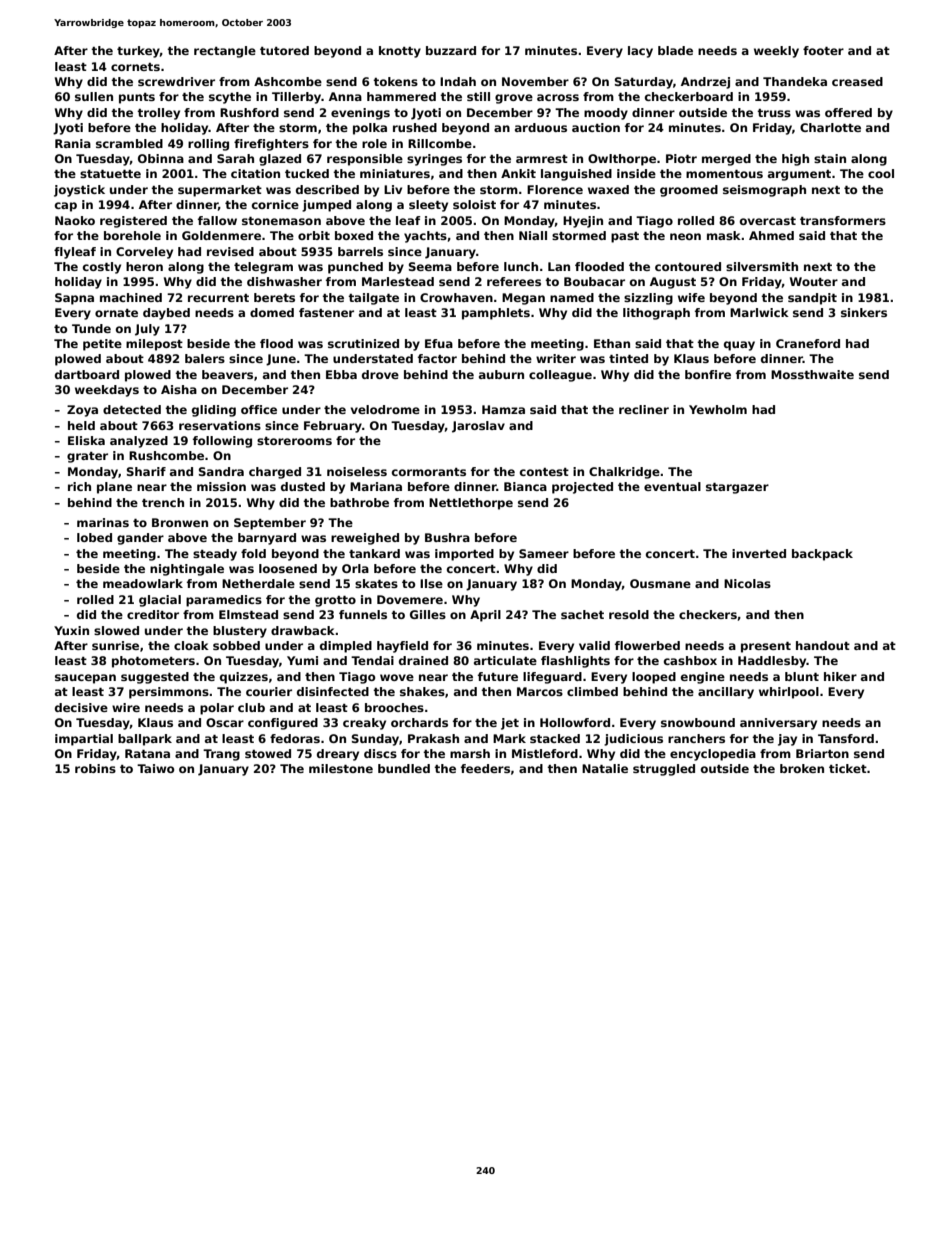 The height and width of the page is (1233, 952). Describe the element at coordinates (776, 52) in the page. I see `weekly` at that location.
